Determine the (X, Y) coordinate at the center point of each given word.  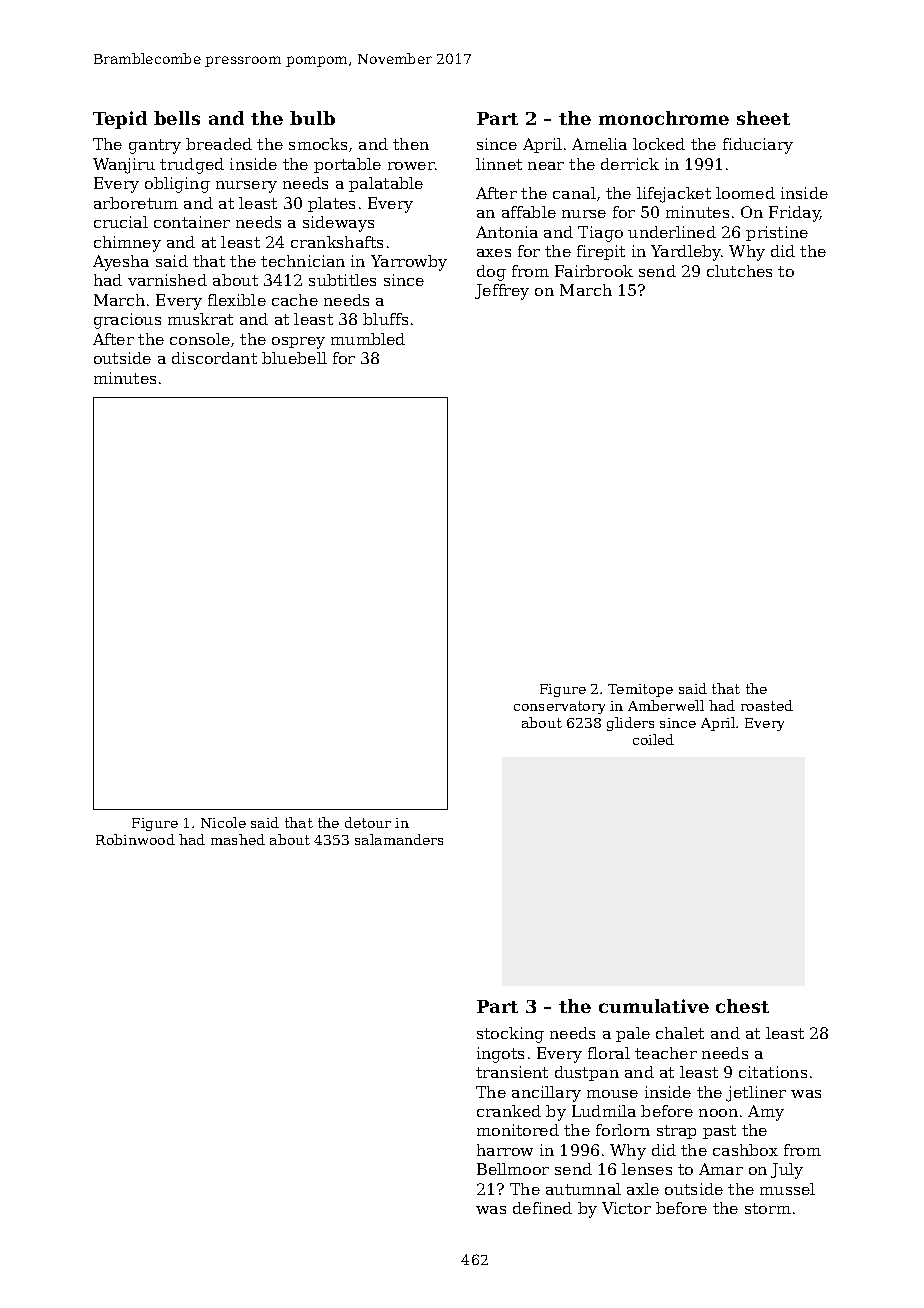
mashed (238, 839)
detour (368, 822)
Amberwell (666, 705)
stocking (510, 1035)
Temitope (640, 690)
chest (742, 1006)
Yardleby (686, 253)
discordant (214, 358)
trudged (192, 166)
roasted (767, 705)
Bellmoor (513, 1169)
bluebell (294, 358)
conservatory (559, 707)
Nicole (223, 822)
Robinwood (135, 839)
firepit (601, 252)
